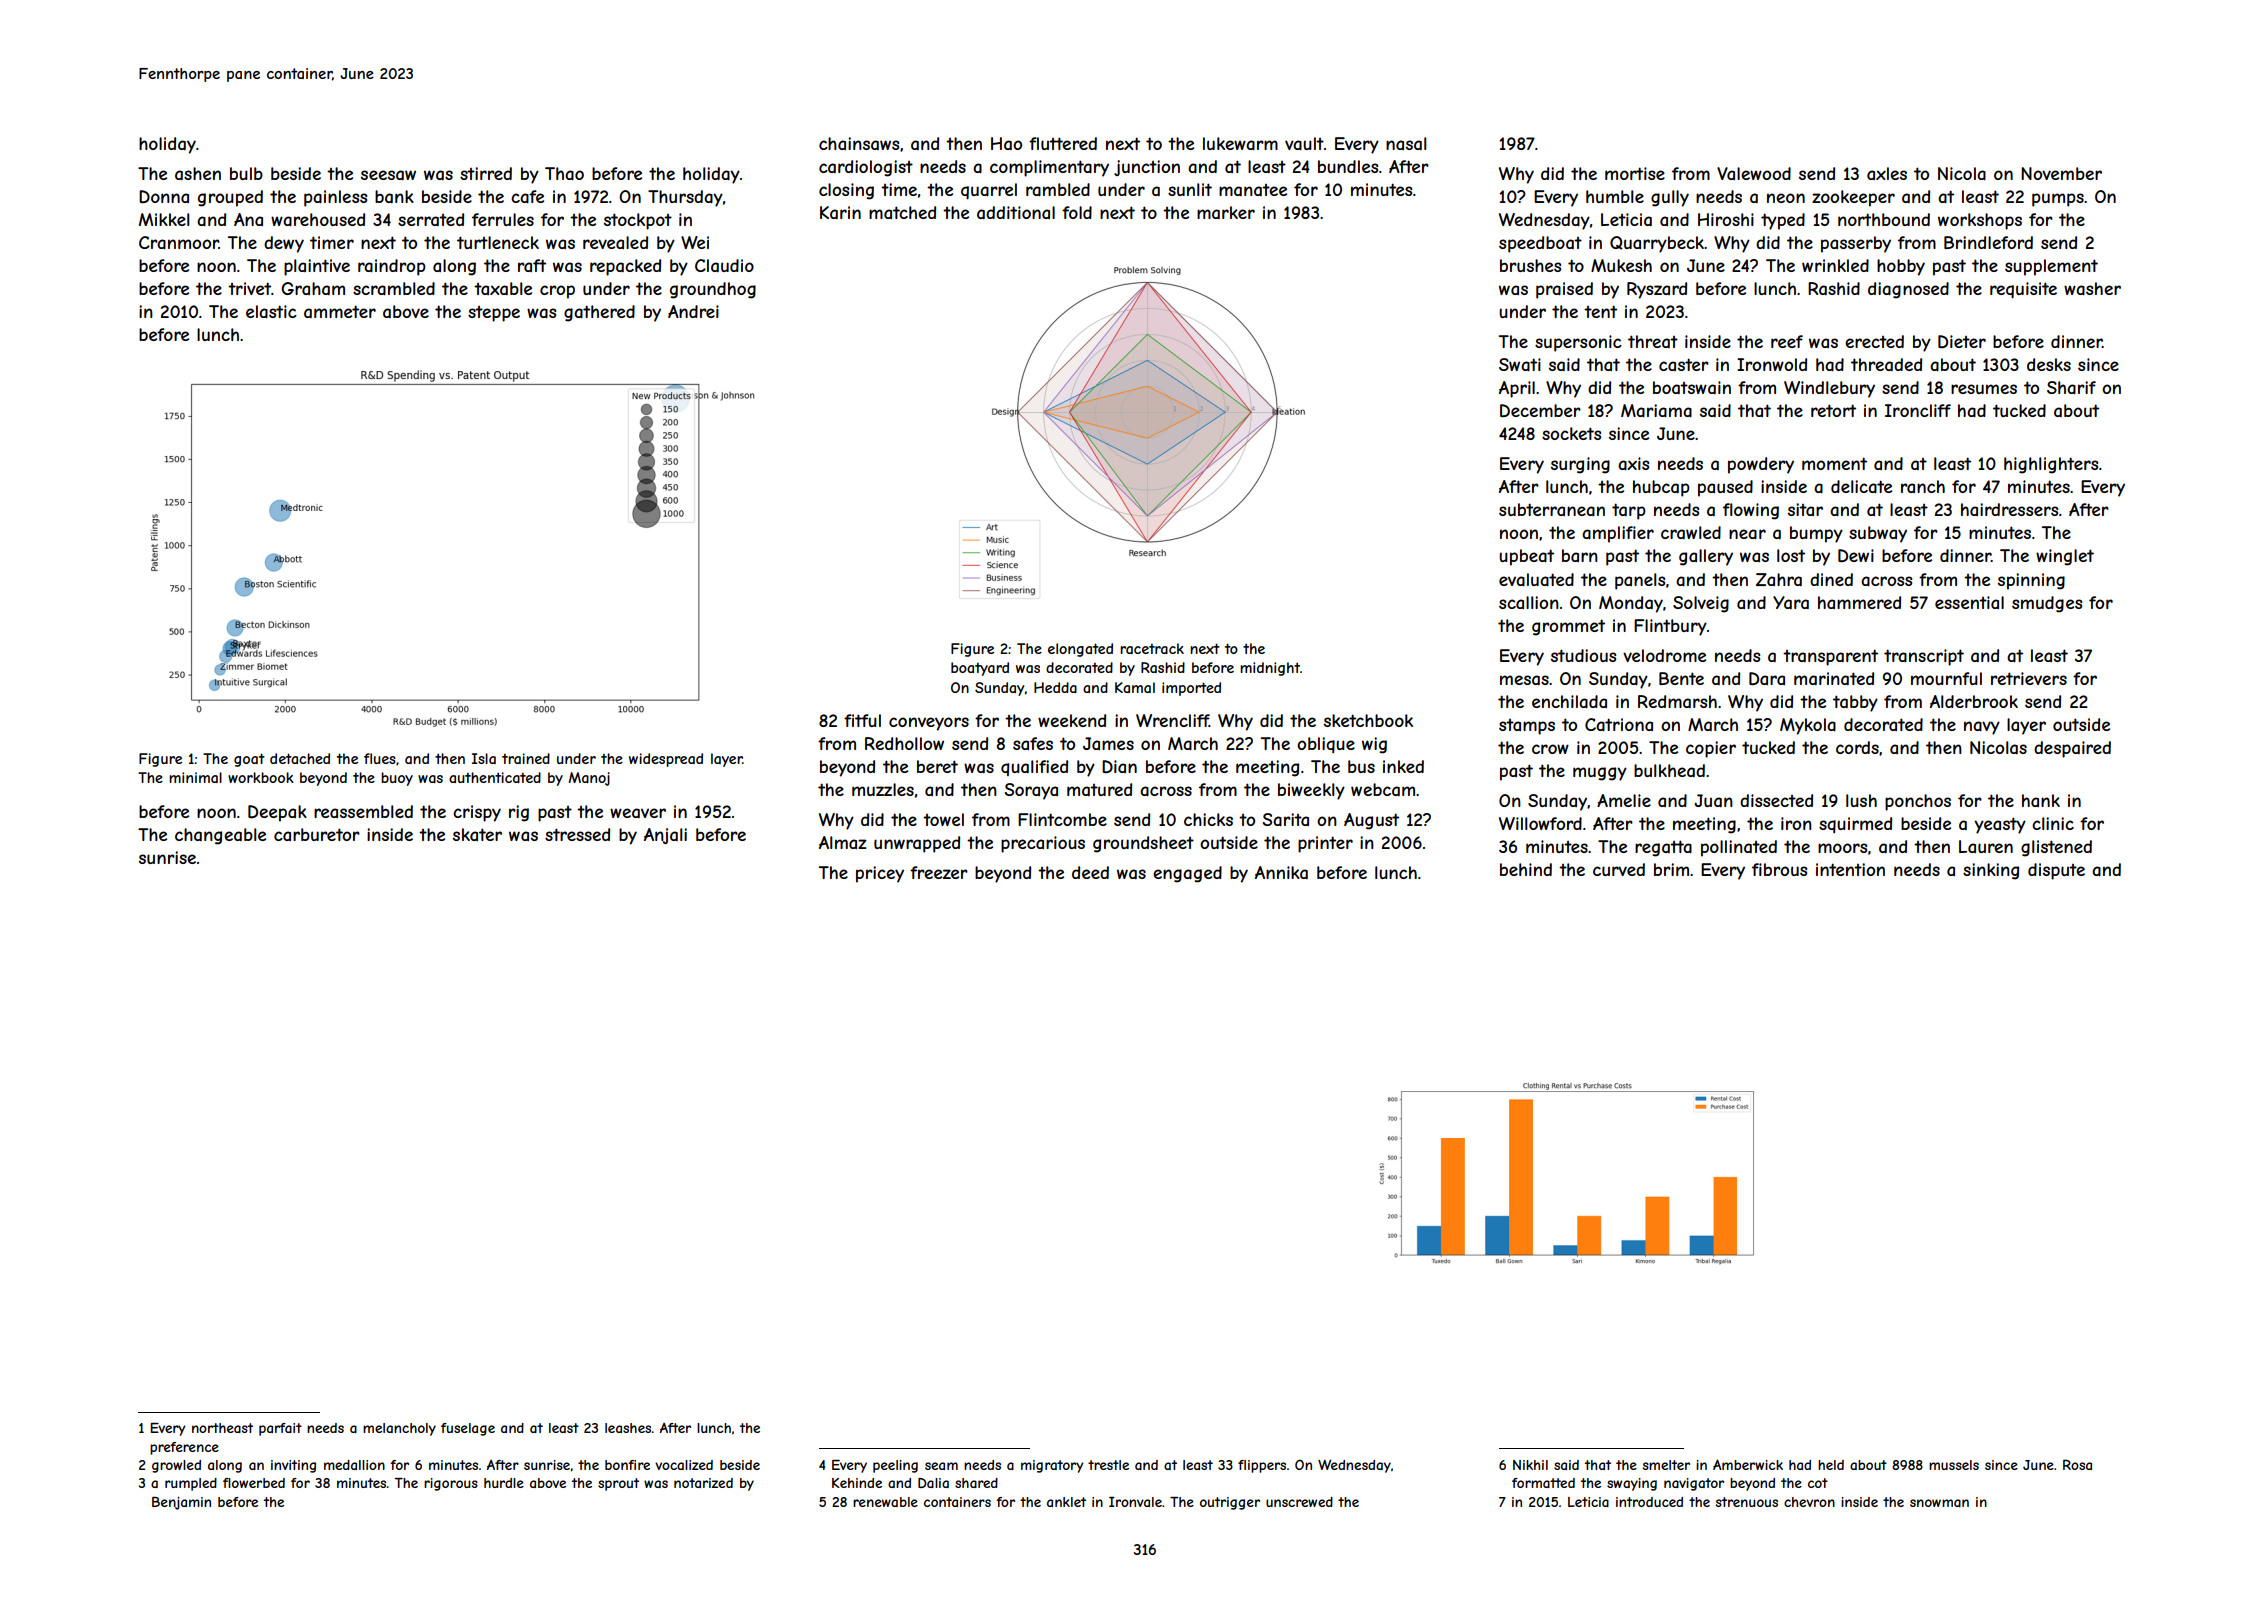 The width and height of the image is (2267, 1603). I want to click on elongated, so click(1080, 650).
